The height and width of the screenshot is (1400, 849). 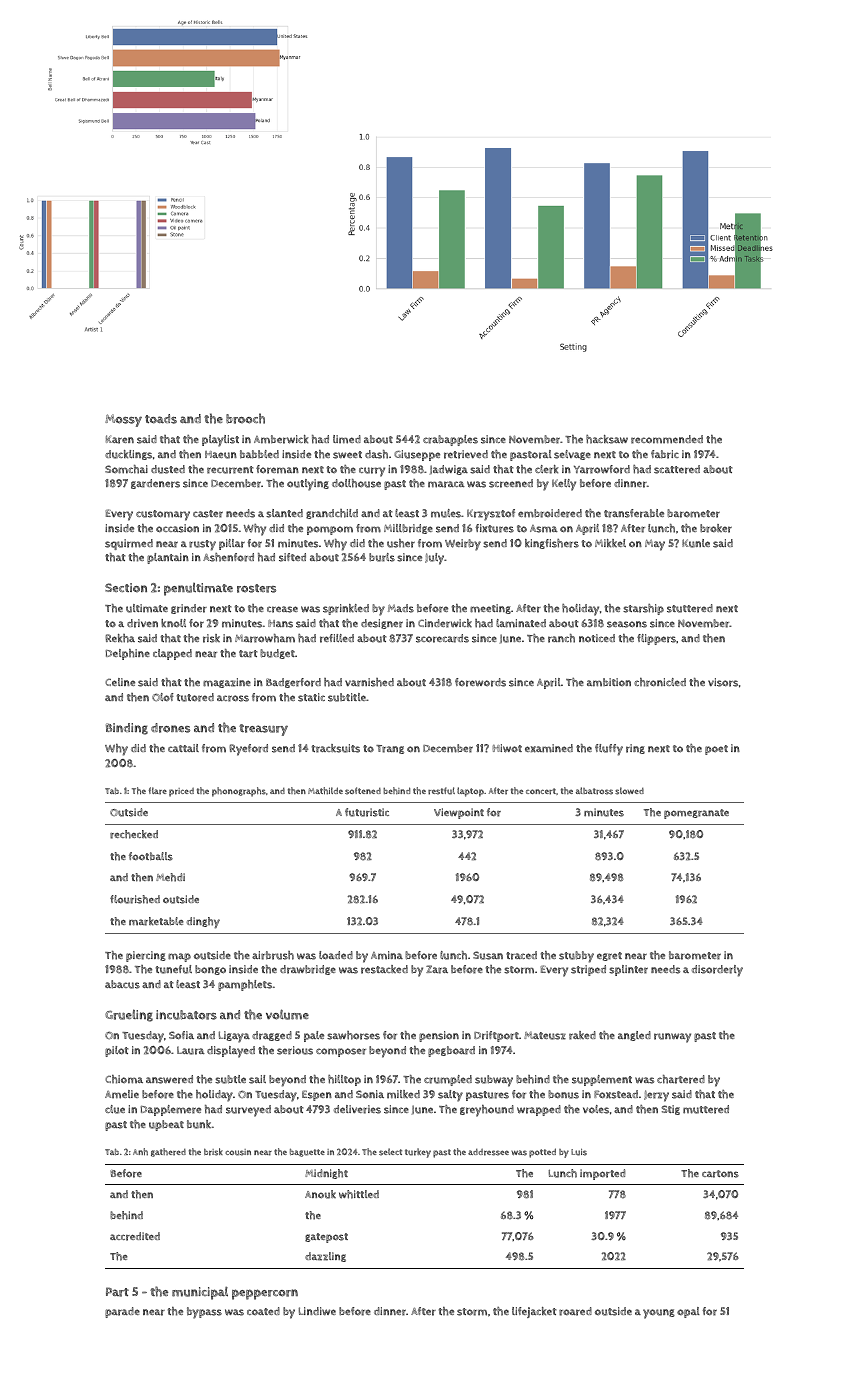 I want to click on rechecked, so click(x=134, y=834).
